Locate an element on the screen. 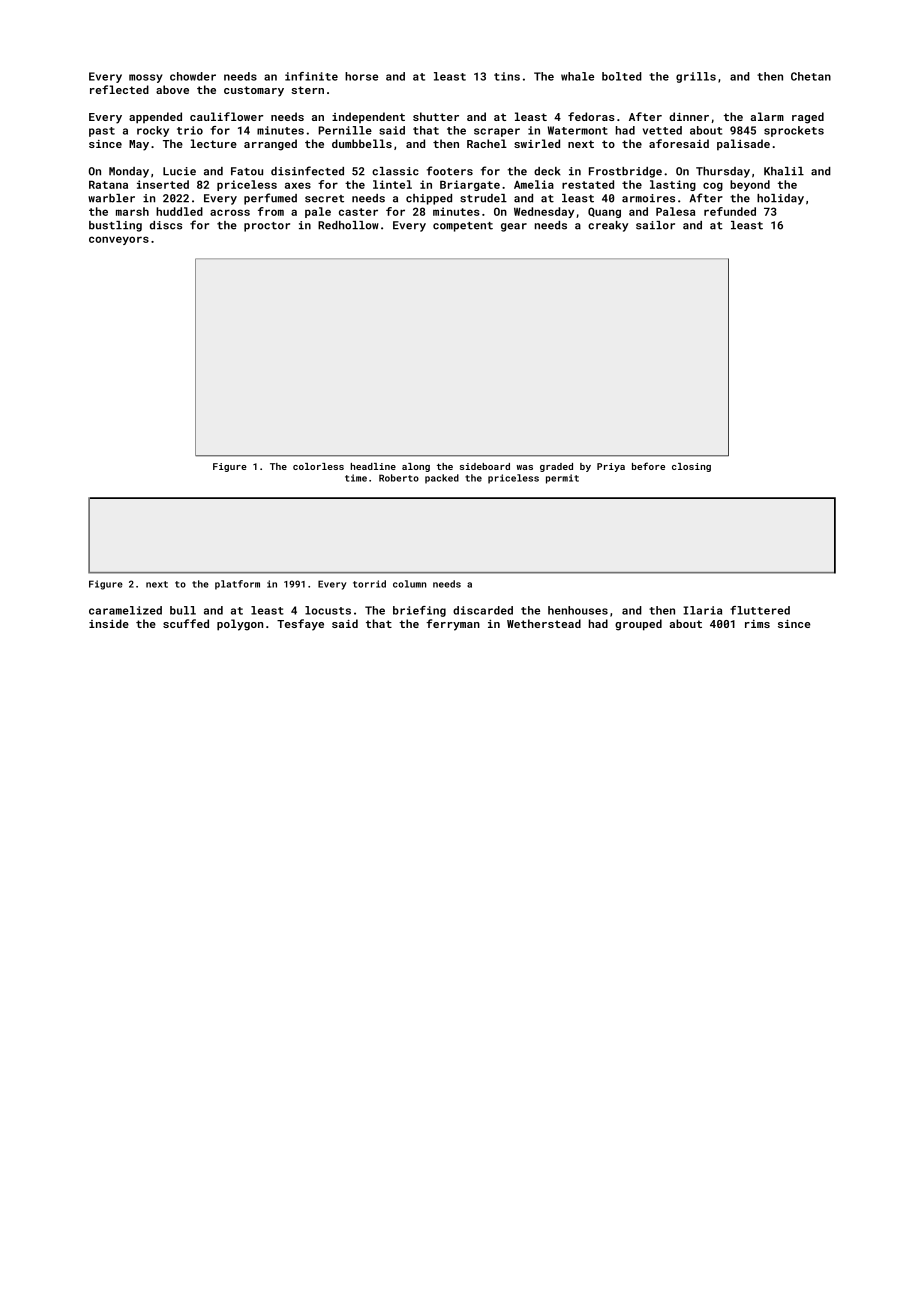 The width and height of the screenshot is (924, 1308). time is located at coordinates (356, 478).
